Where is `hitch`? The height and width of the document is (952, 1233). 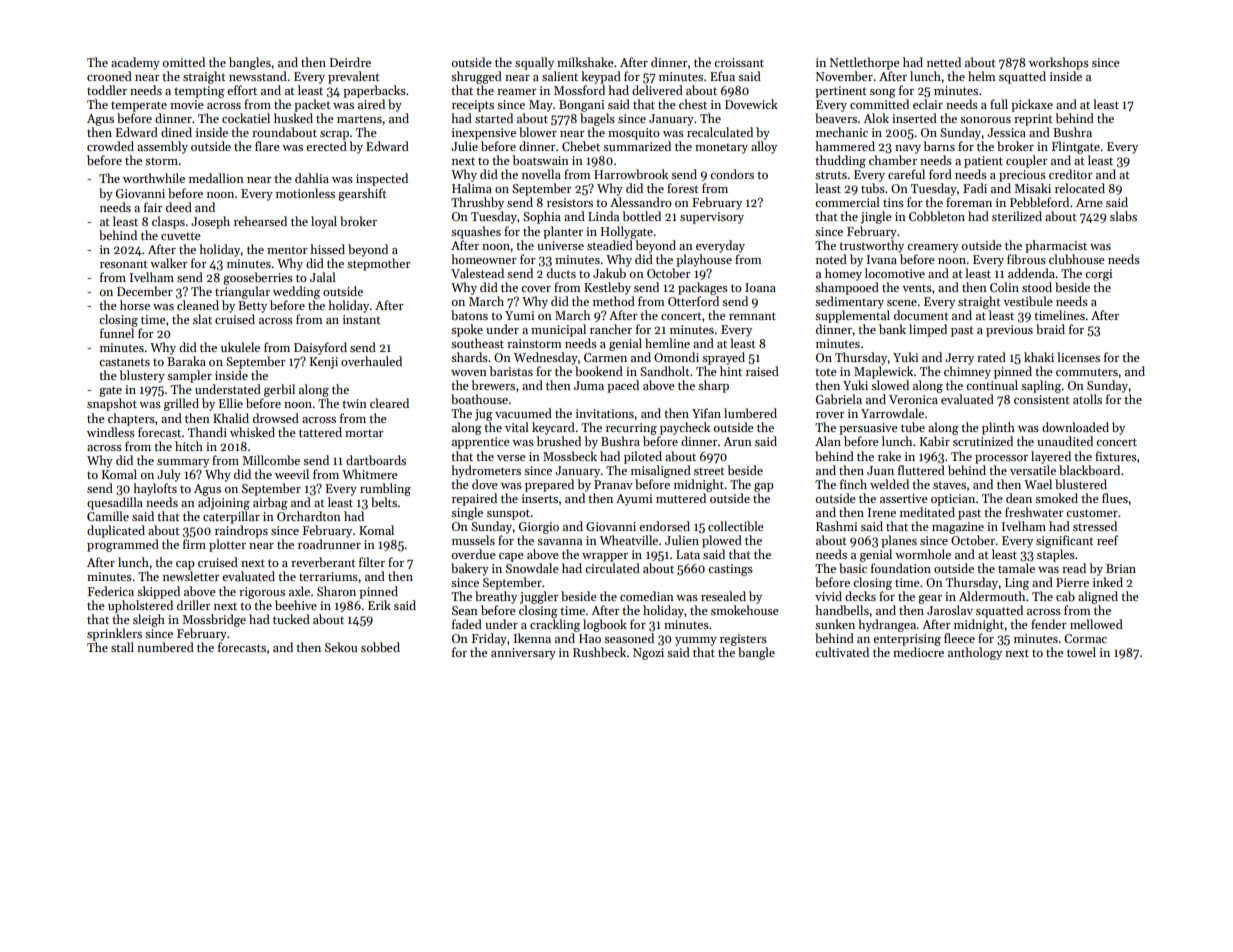
hitch is located at coordinates (189, 446).
